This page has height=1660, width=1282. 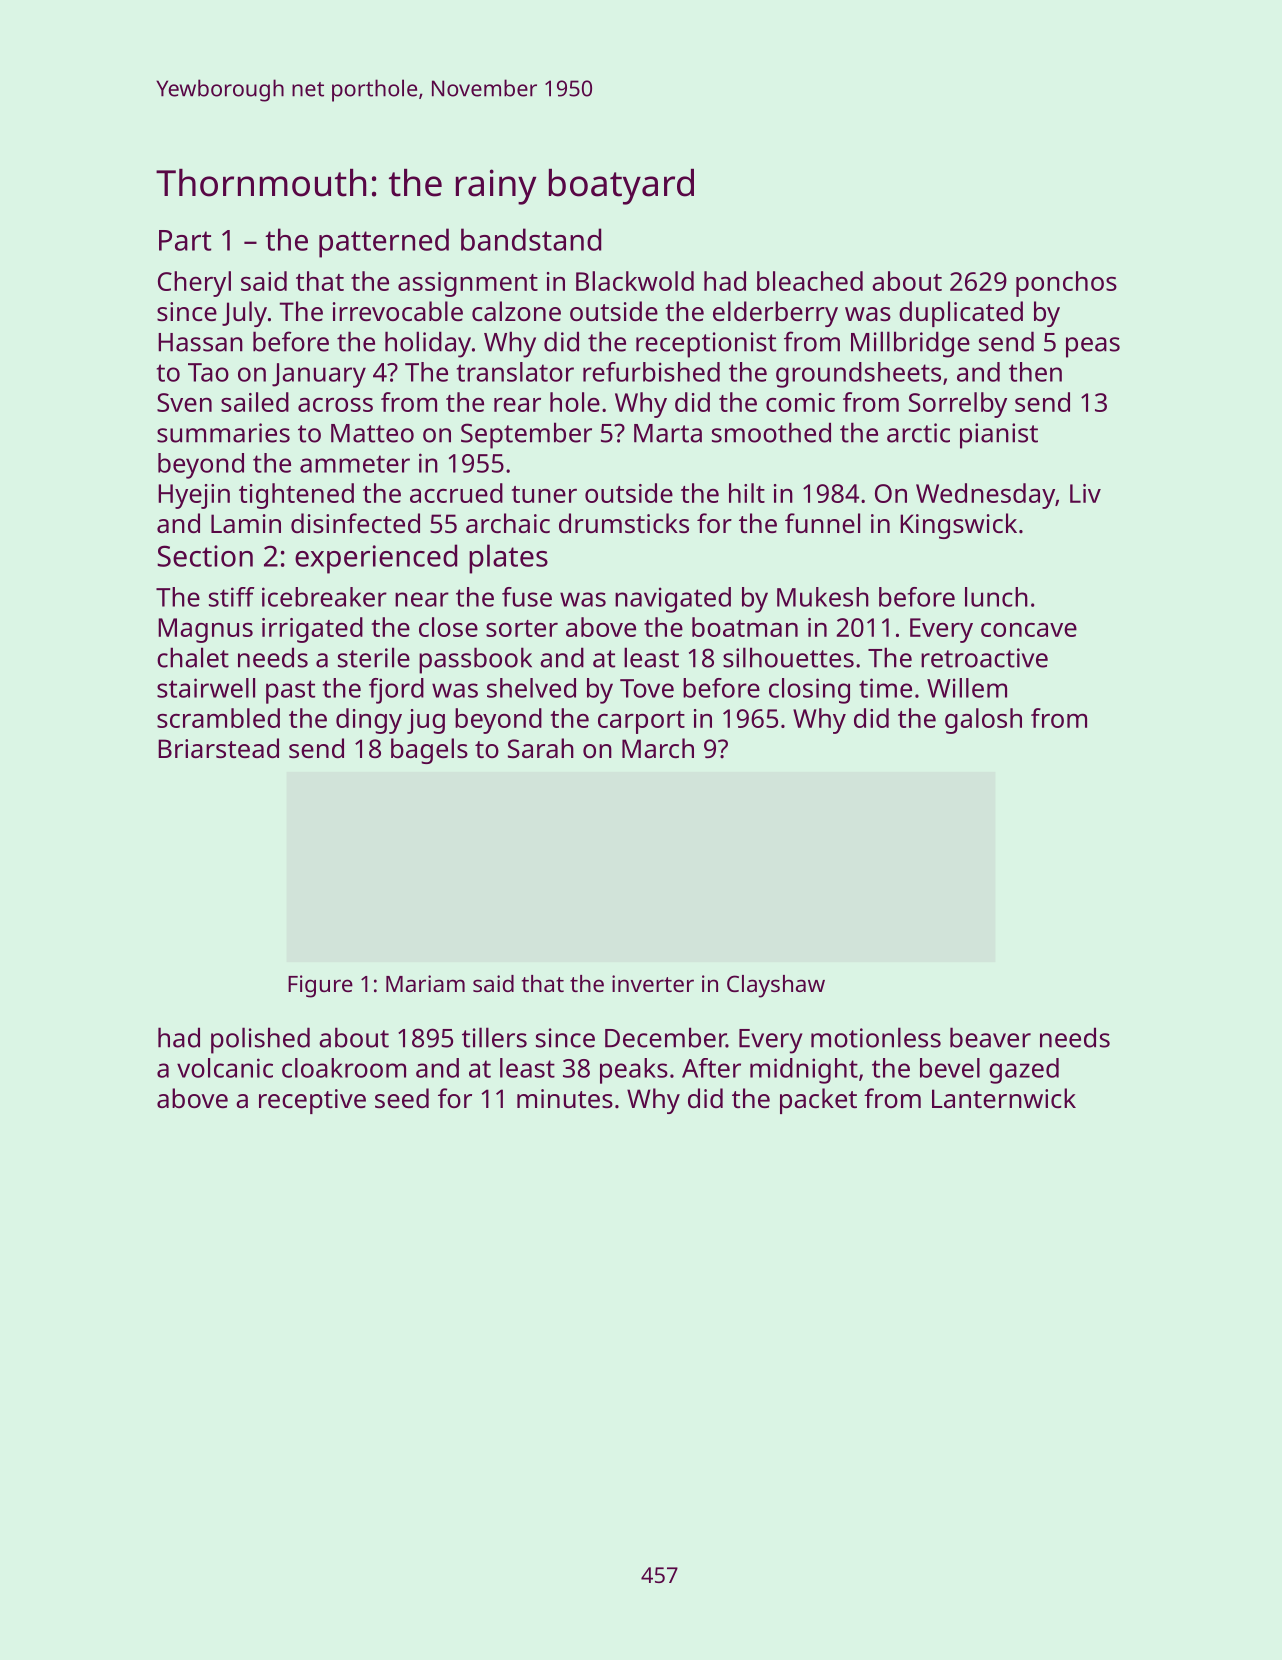 What do you see at coordinates (374, 657) in the page?
I see `sterile` at bounding box center [374, 657].
